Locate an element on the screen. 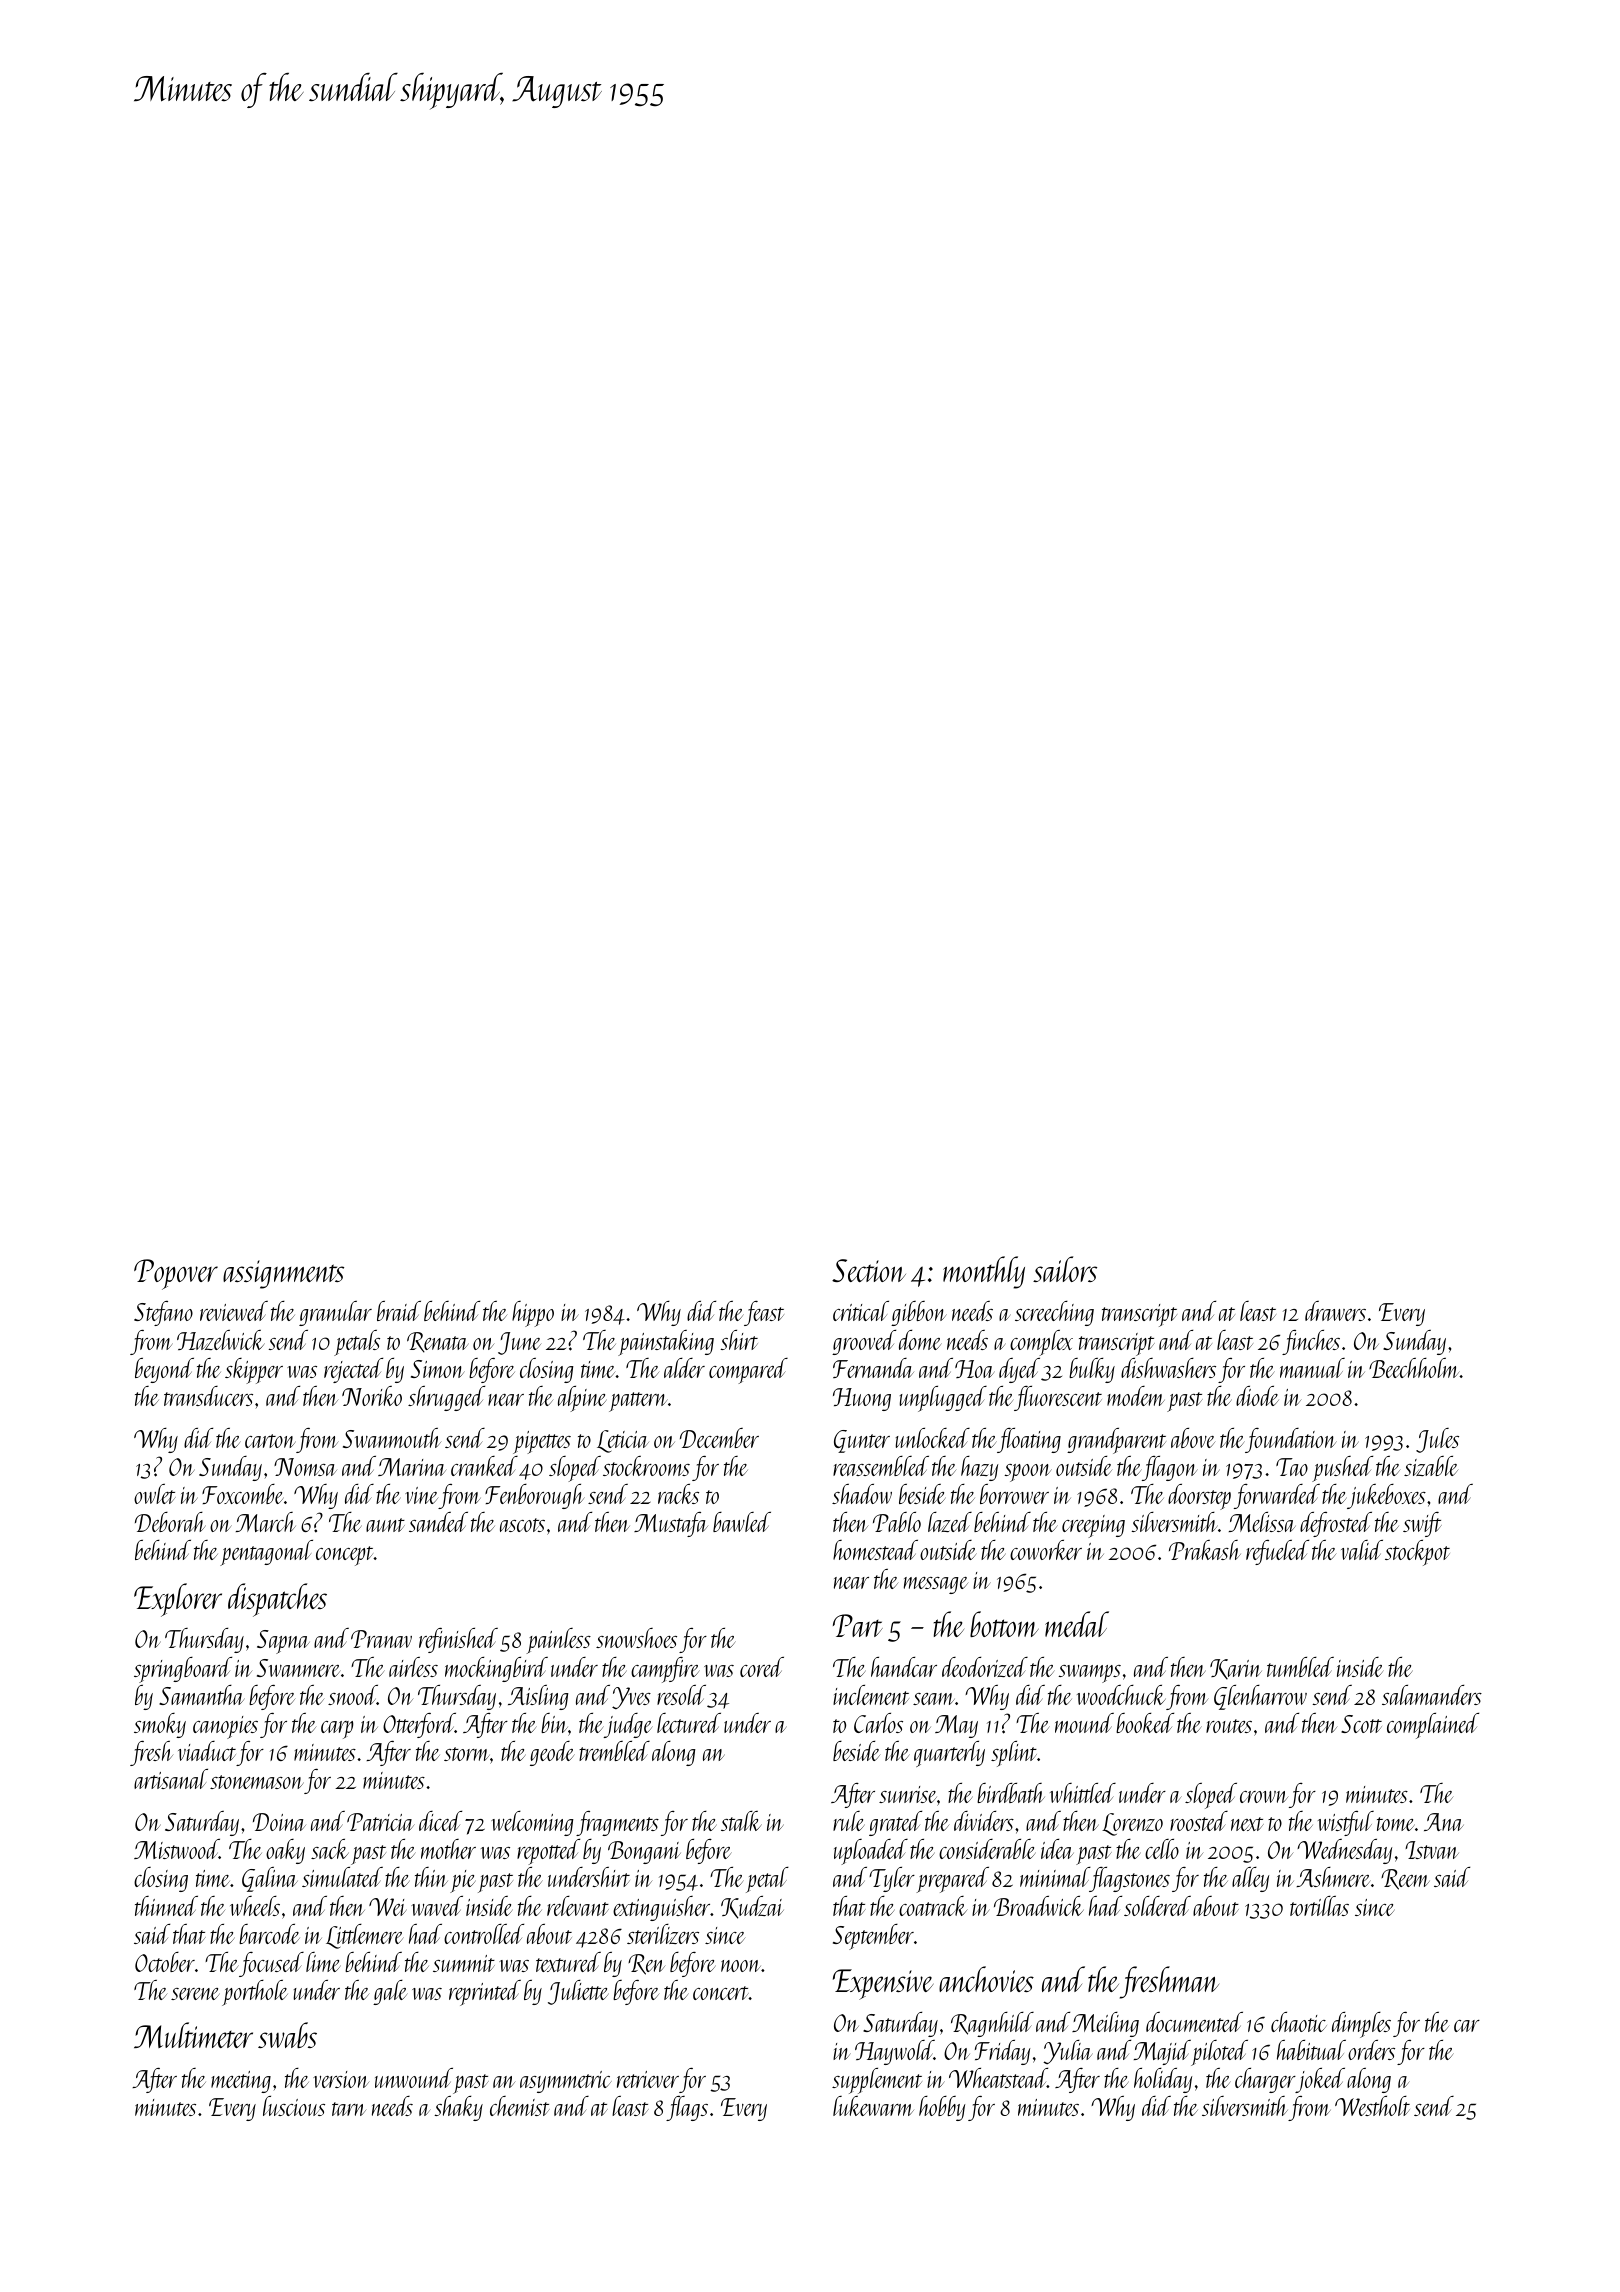 Image resolution: width=1620 pixels, height=2292 pixels. meeting is located at coordinates (241, 2082).
